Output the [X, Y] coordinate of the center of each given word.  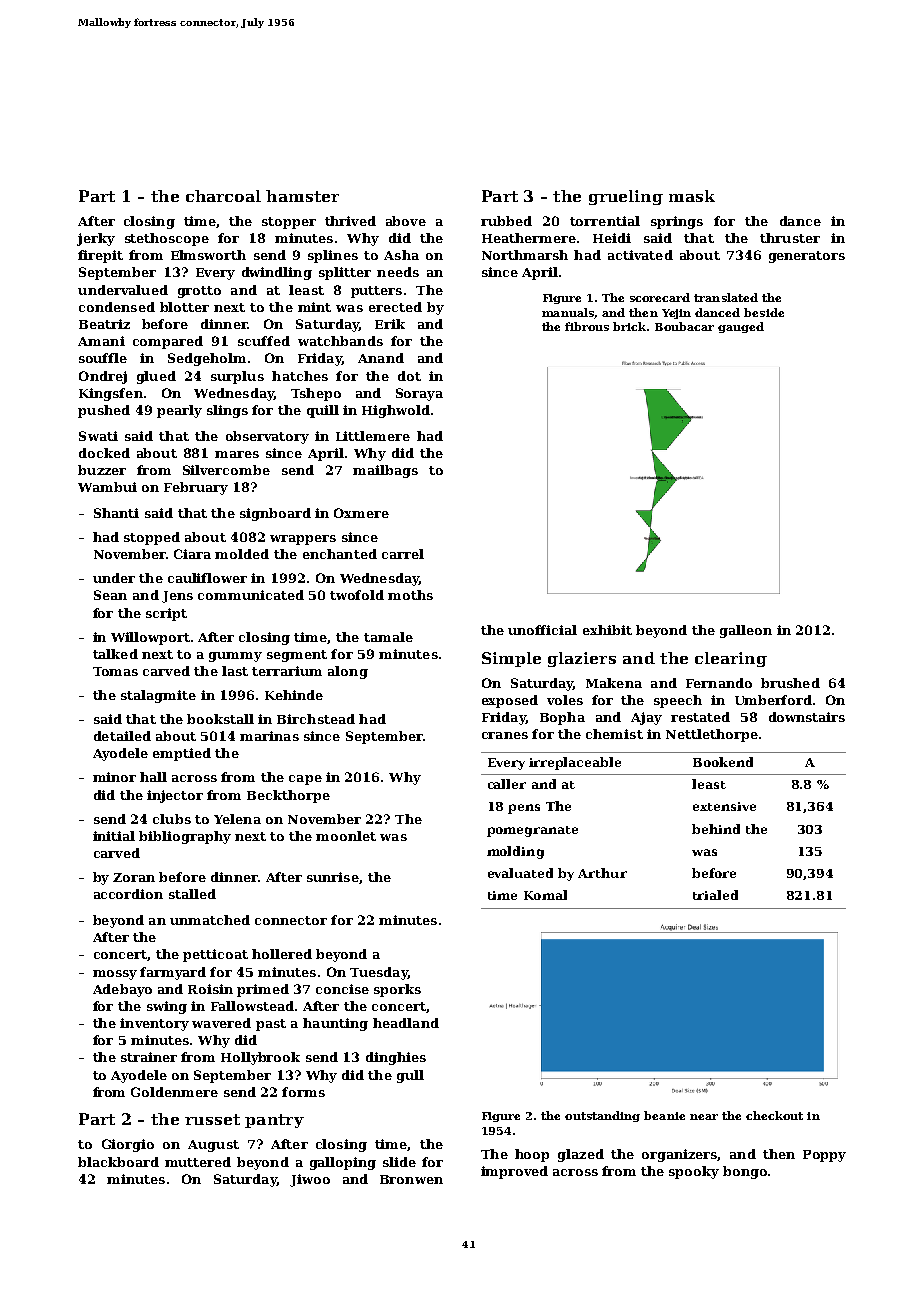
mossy [115, 975]
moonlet [346, 836]
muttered [198, 1162]
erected [395, 307]
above [406, 221]
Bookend [723, 762]
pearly [179, 411]
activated [640, 255]
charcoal [223, 196]
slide [399, 1162]
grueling [626, 197]
